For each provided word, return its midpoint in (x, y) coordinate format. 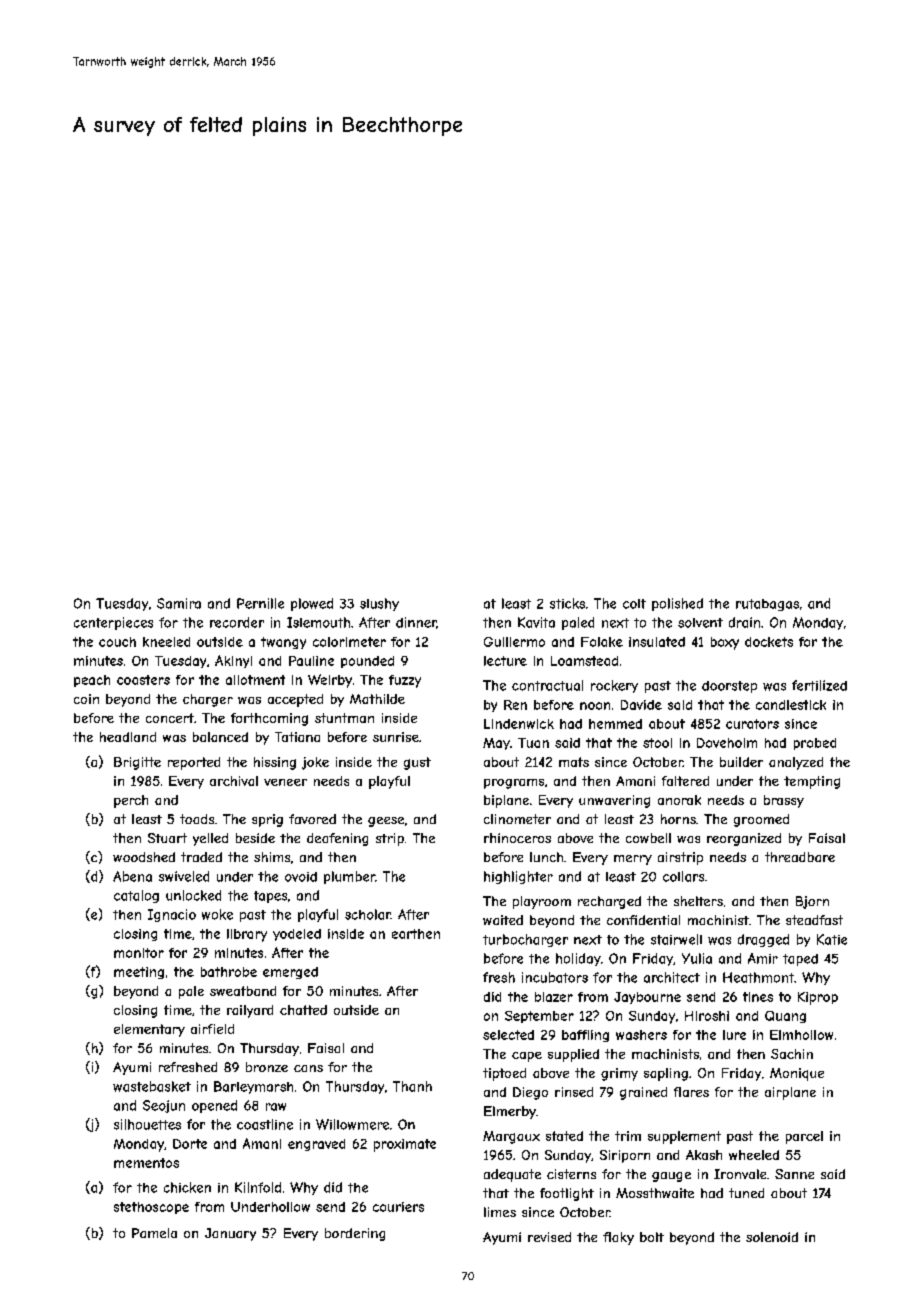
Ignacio (172, 915)
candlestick (791, 705)
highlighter (518, 877)
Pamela (154, 1233)
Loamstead (584, 661)
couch (117, 642)
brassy (784, 801)
